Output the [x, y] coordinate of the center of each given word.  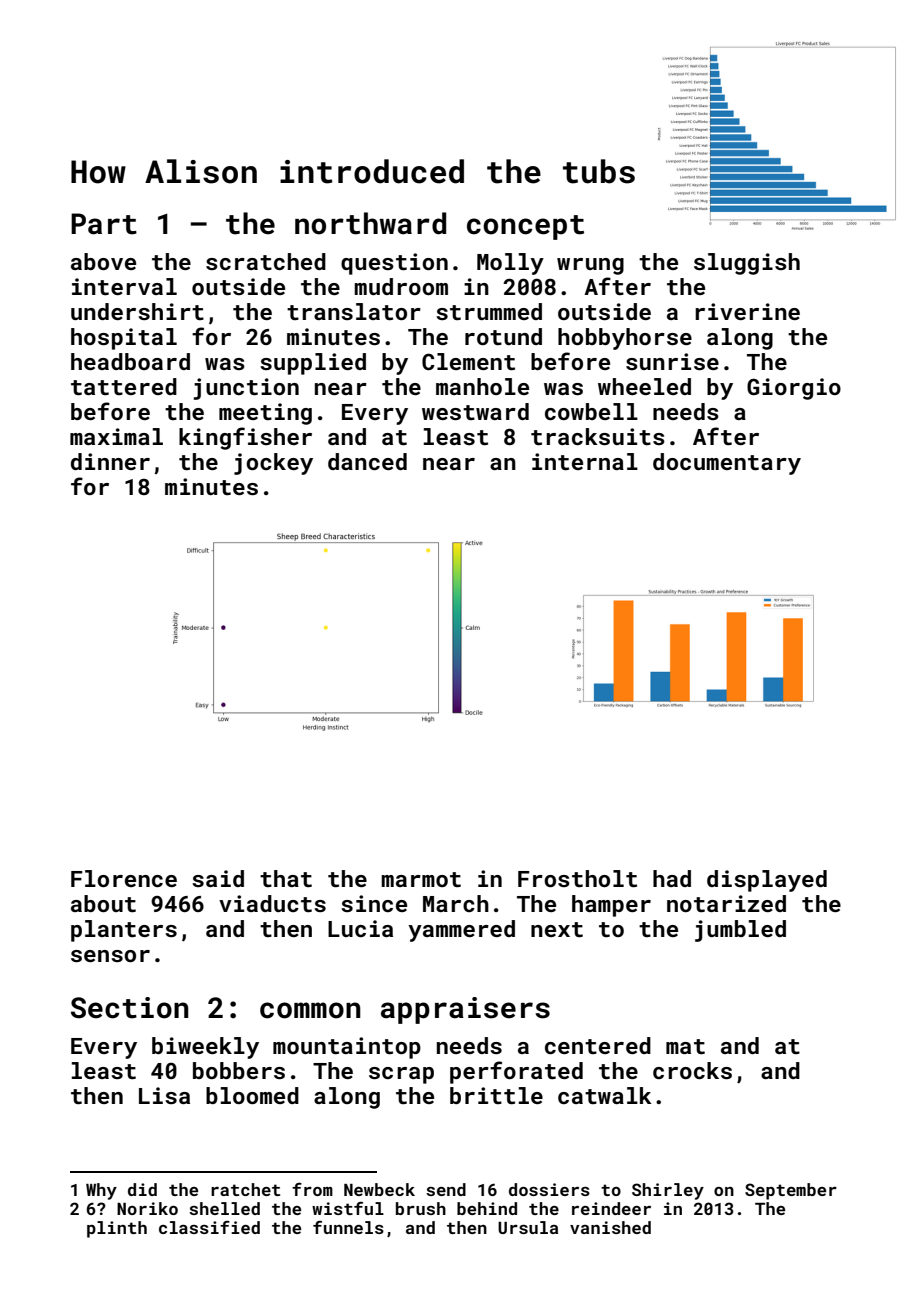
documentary [727, 464]
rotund [503, 336]
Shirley [668, 1191]
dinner [110, 461]
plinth [117, 1229]
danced [367, 461]
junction [246, 389]
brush [421, 1208]
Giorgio [794, 389]
